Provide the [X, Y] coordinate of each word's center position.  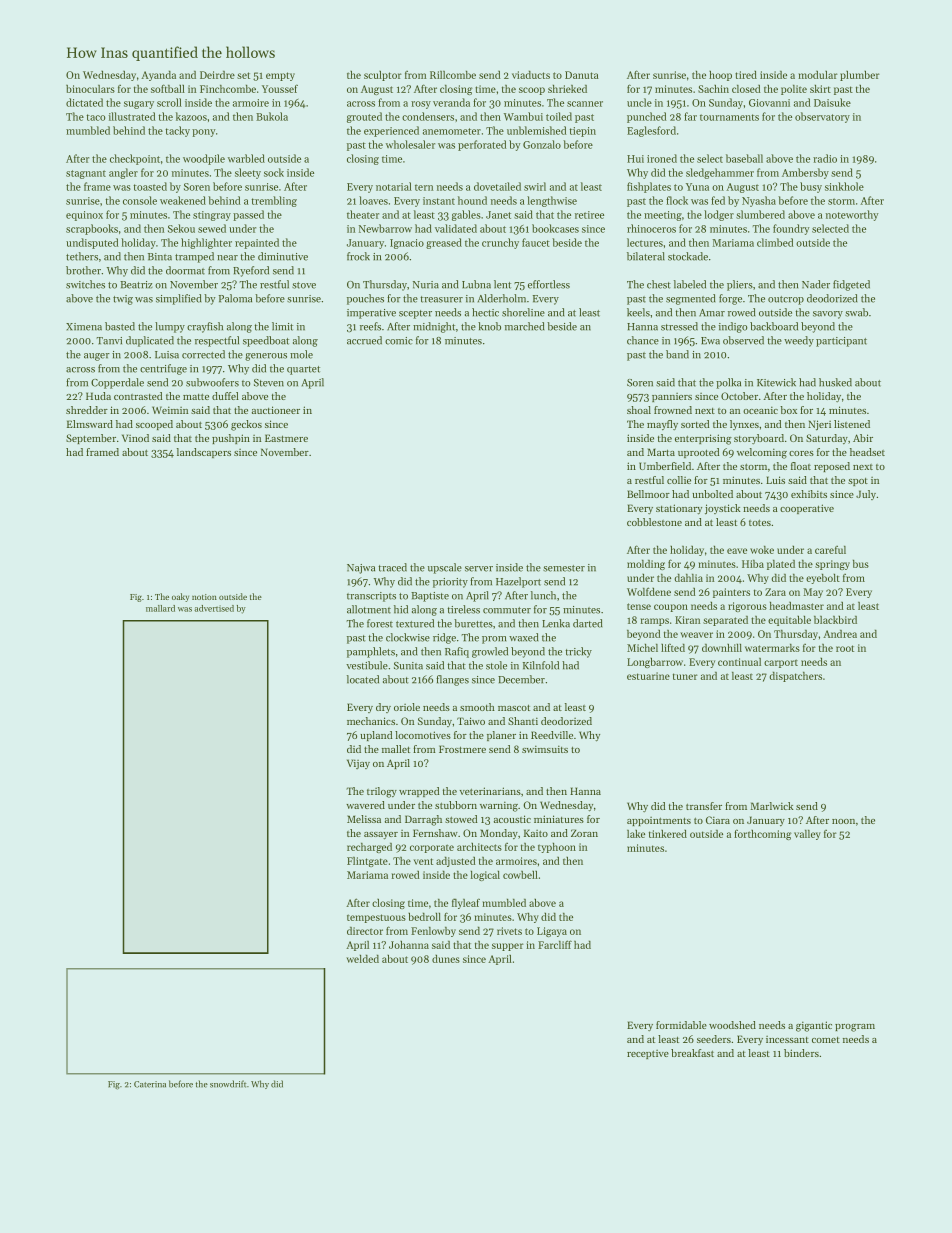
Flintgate [367, 862]
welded [362, 959]
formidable [681, 1025]
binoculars [90, 89]
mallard [160, 608]
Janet [498, 215]
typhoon [557, 848]
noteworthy [852, 215]
